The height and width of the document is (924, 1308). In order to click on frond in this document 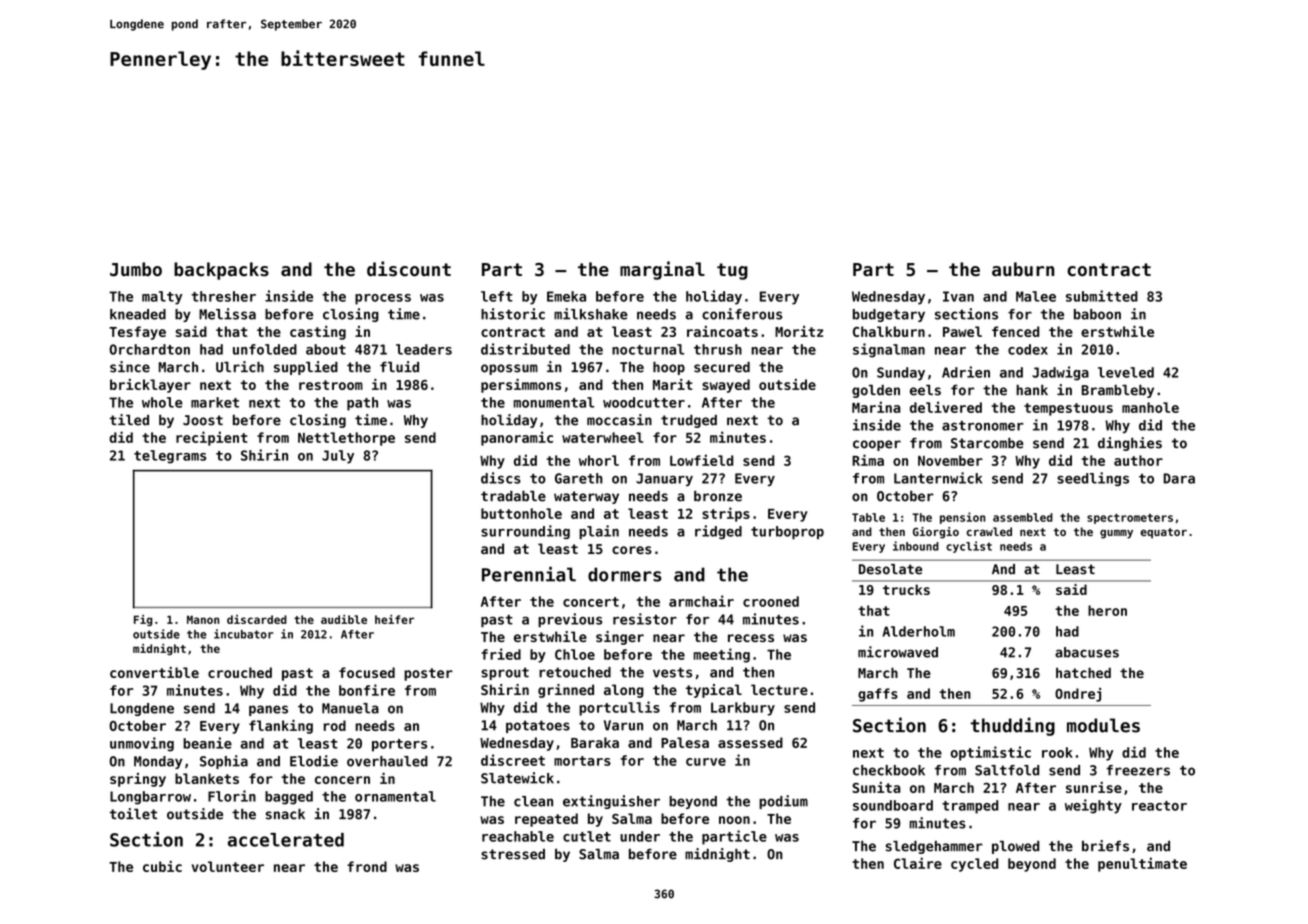, I will do `click(367, 866)`.
